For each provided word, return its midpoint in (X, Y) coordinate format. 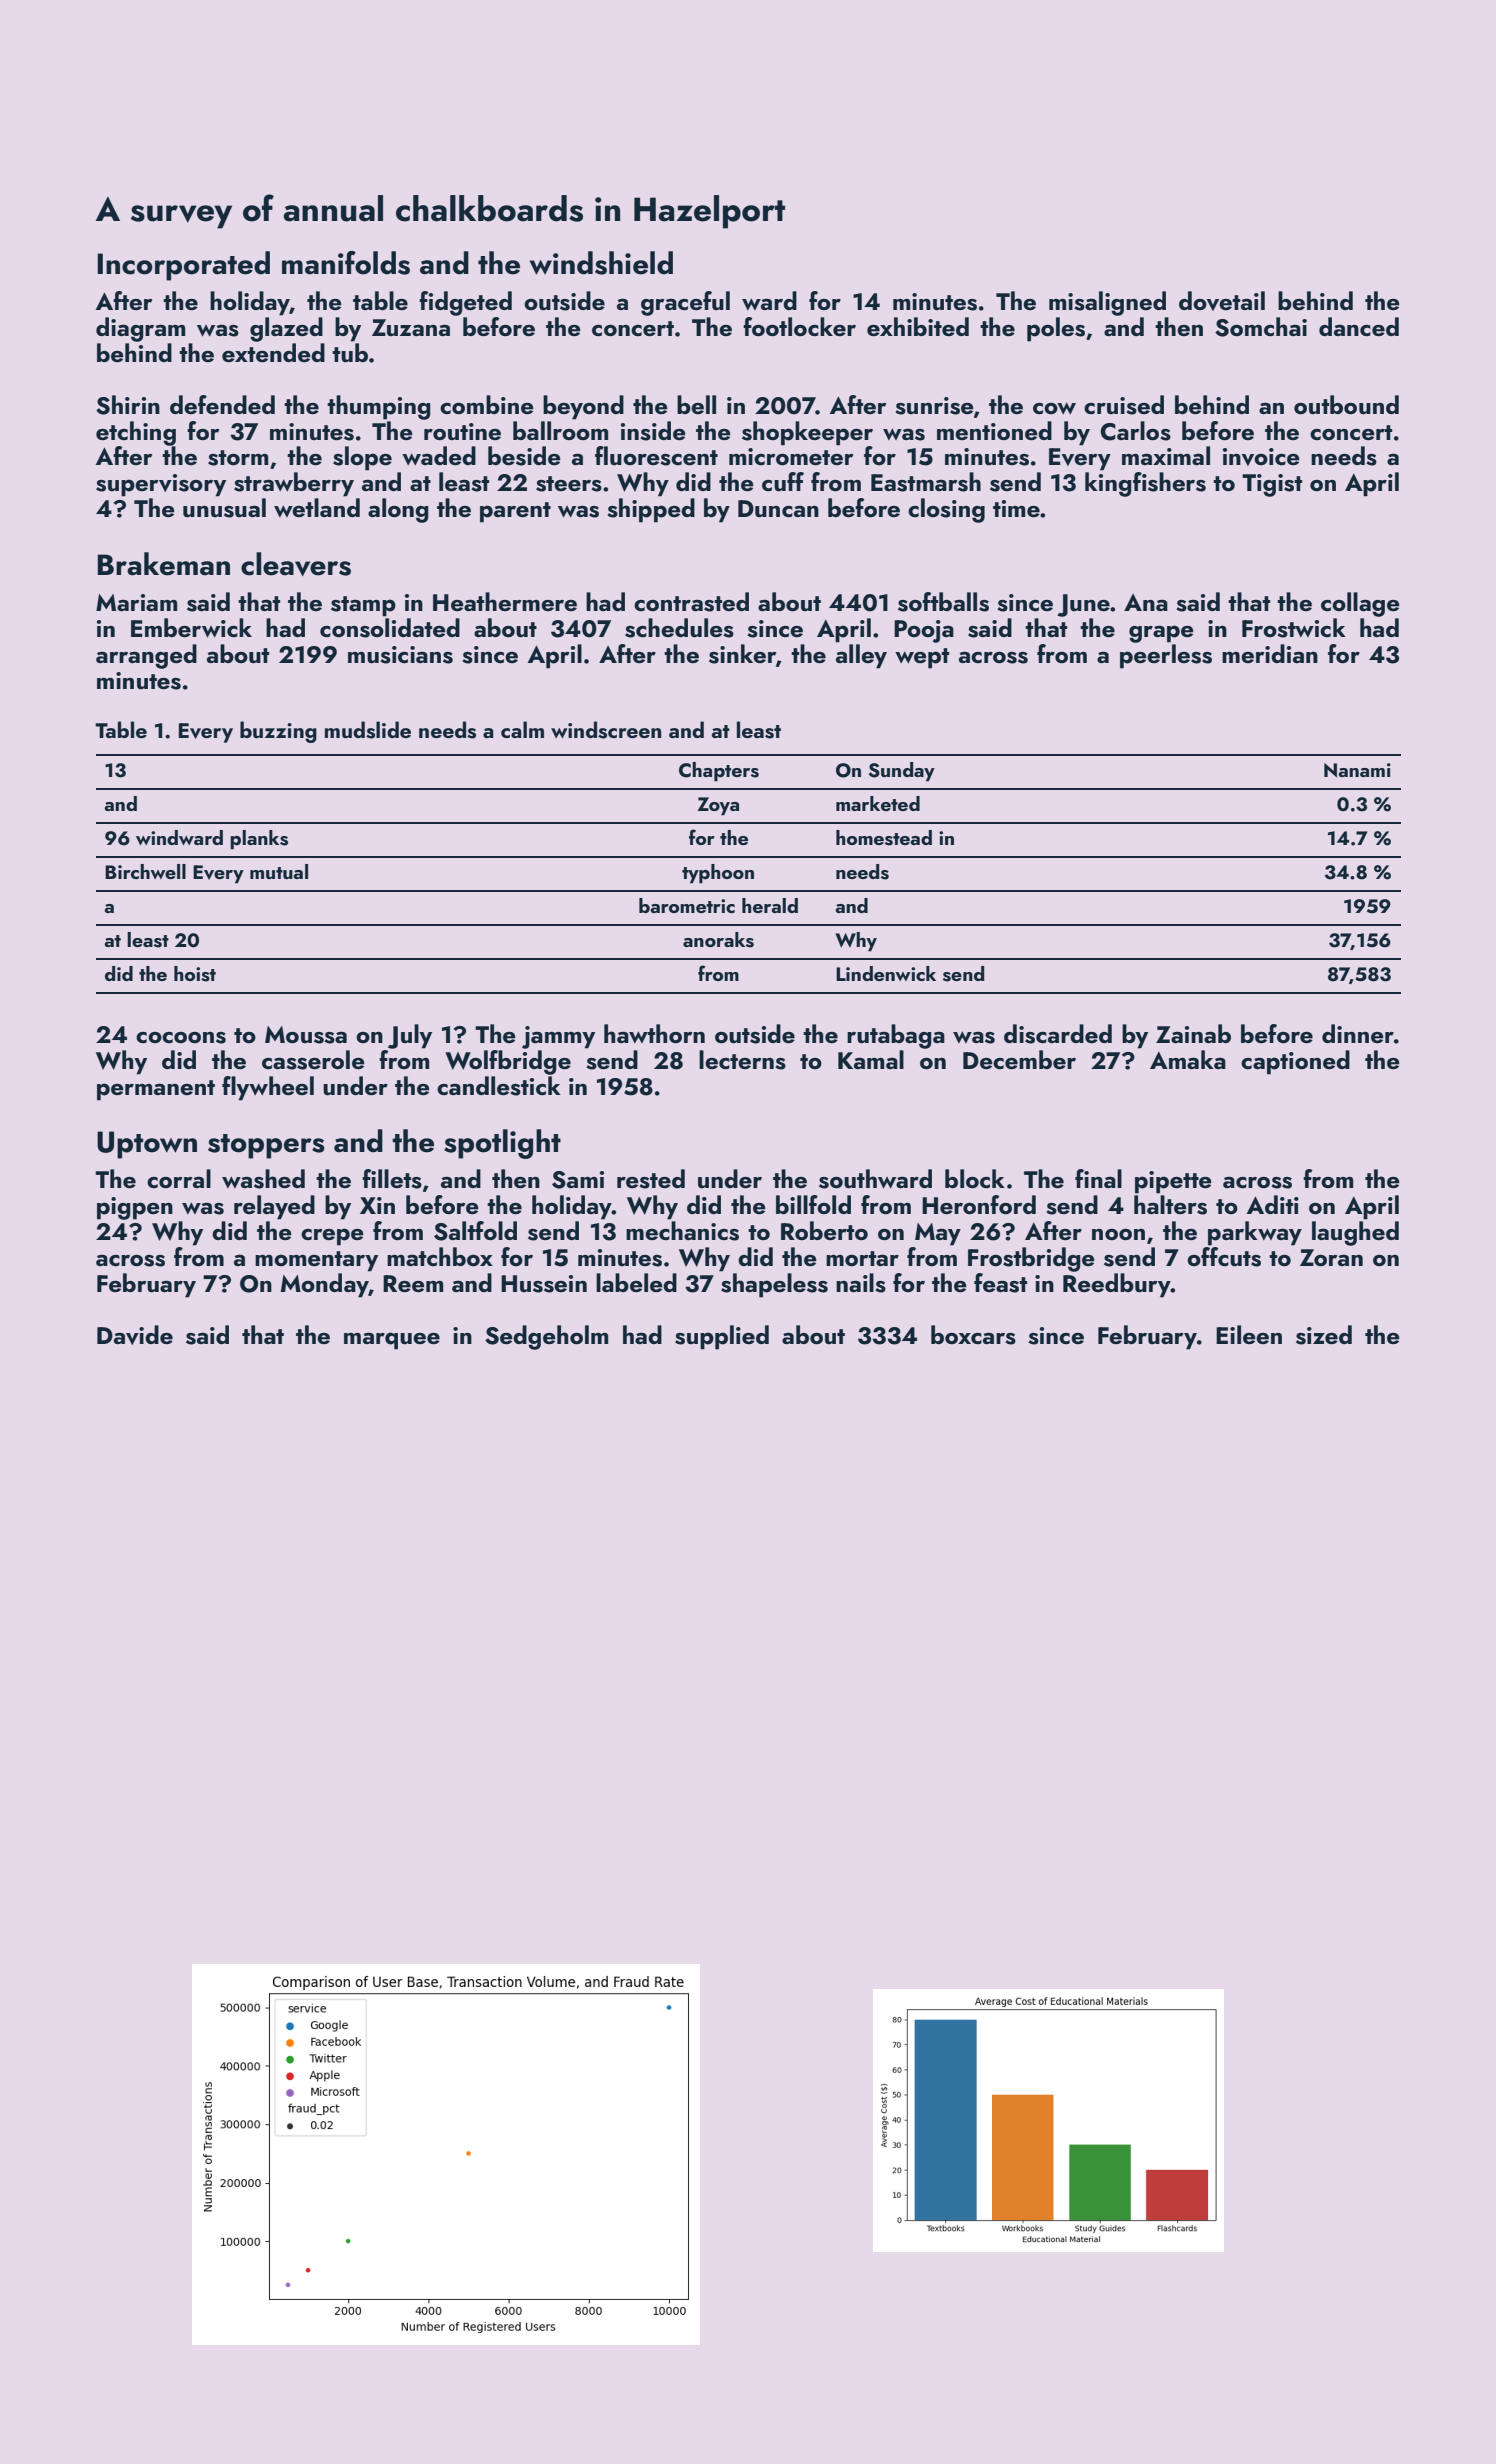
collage (1360, 604)
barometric (687, 905)
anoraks (718, 940)
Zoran (1331, 1257)
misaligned (1107, 303)
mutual (279, 871)
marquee (392, 1341)
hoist (195, 974)
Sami (578, 1180)
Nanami (1357, 770)
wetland (317, 507)
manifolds (346, 263)
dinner (1358, 1033)
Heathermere (505, 601)
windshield (601, 263)
